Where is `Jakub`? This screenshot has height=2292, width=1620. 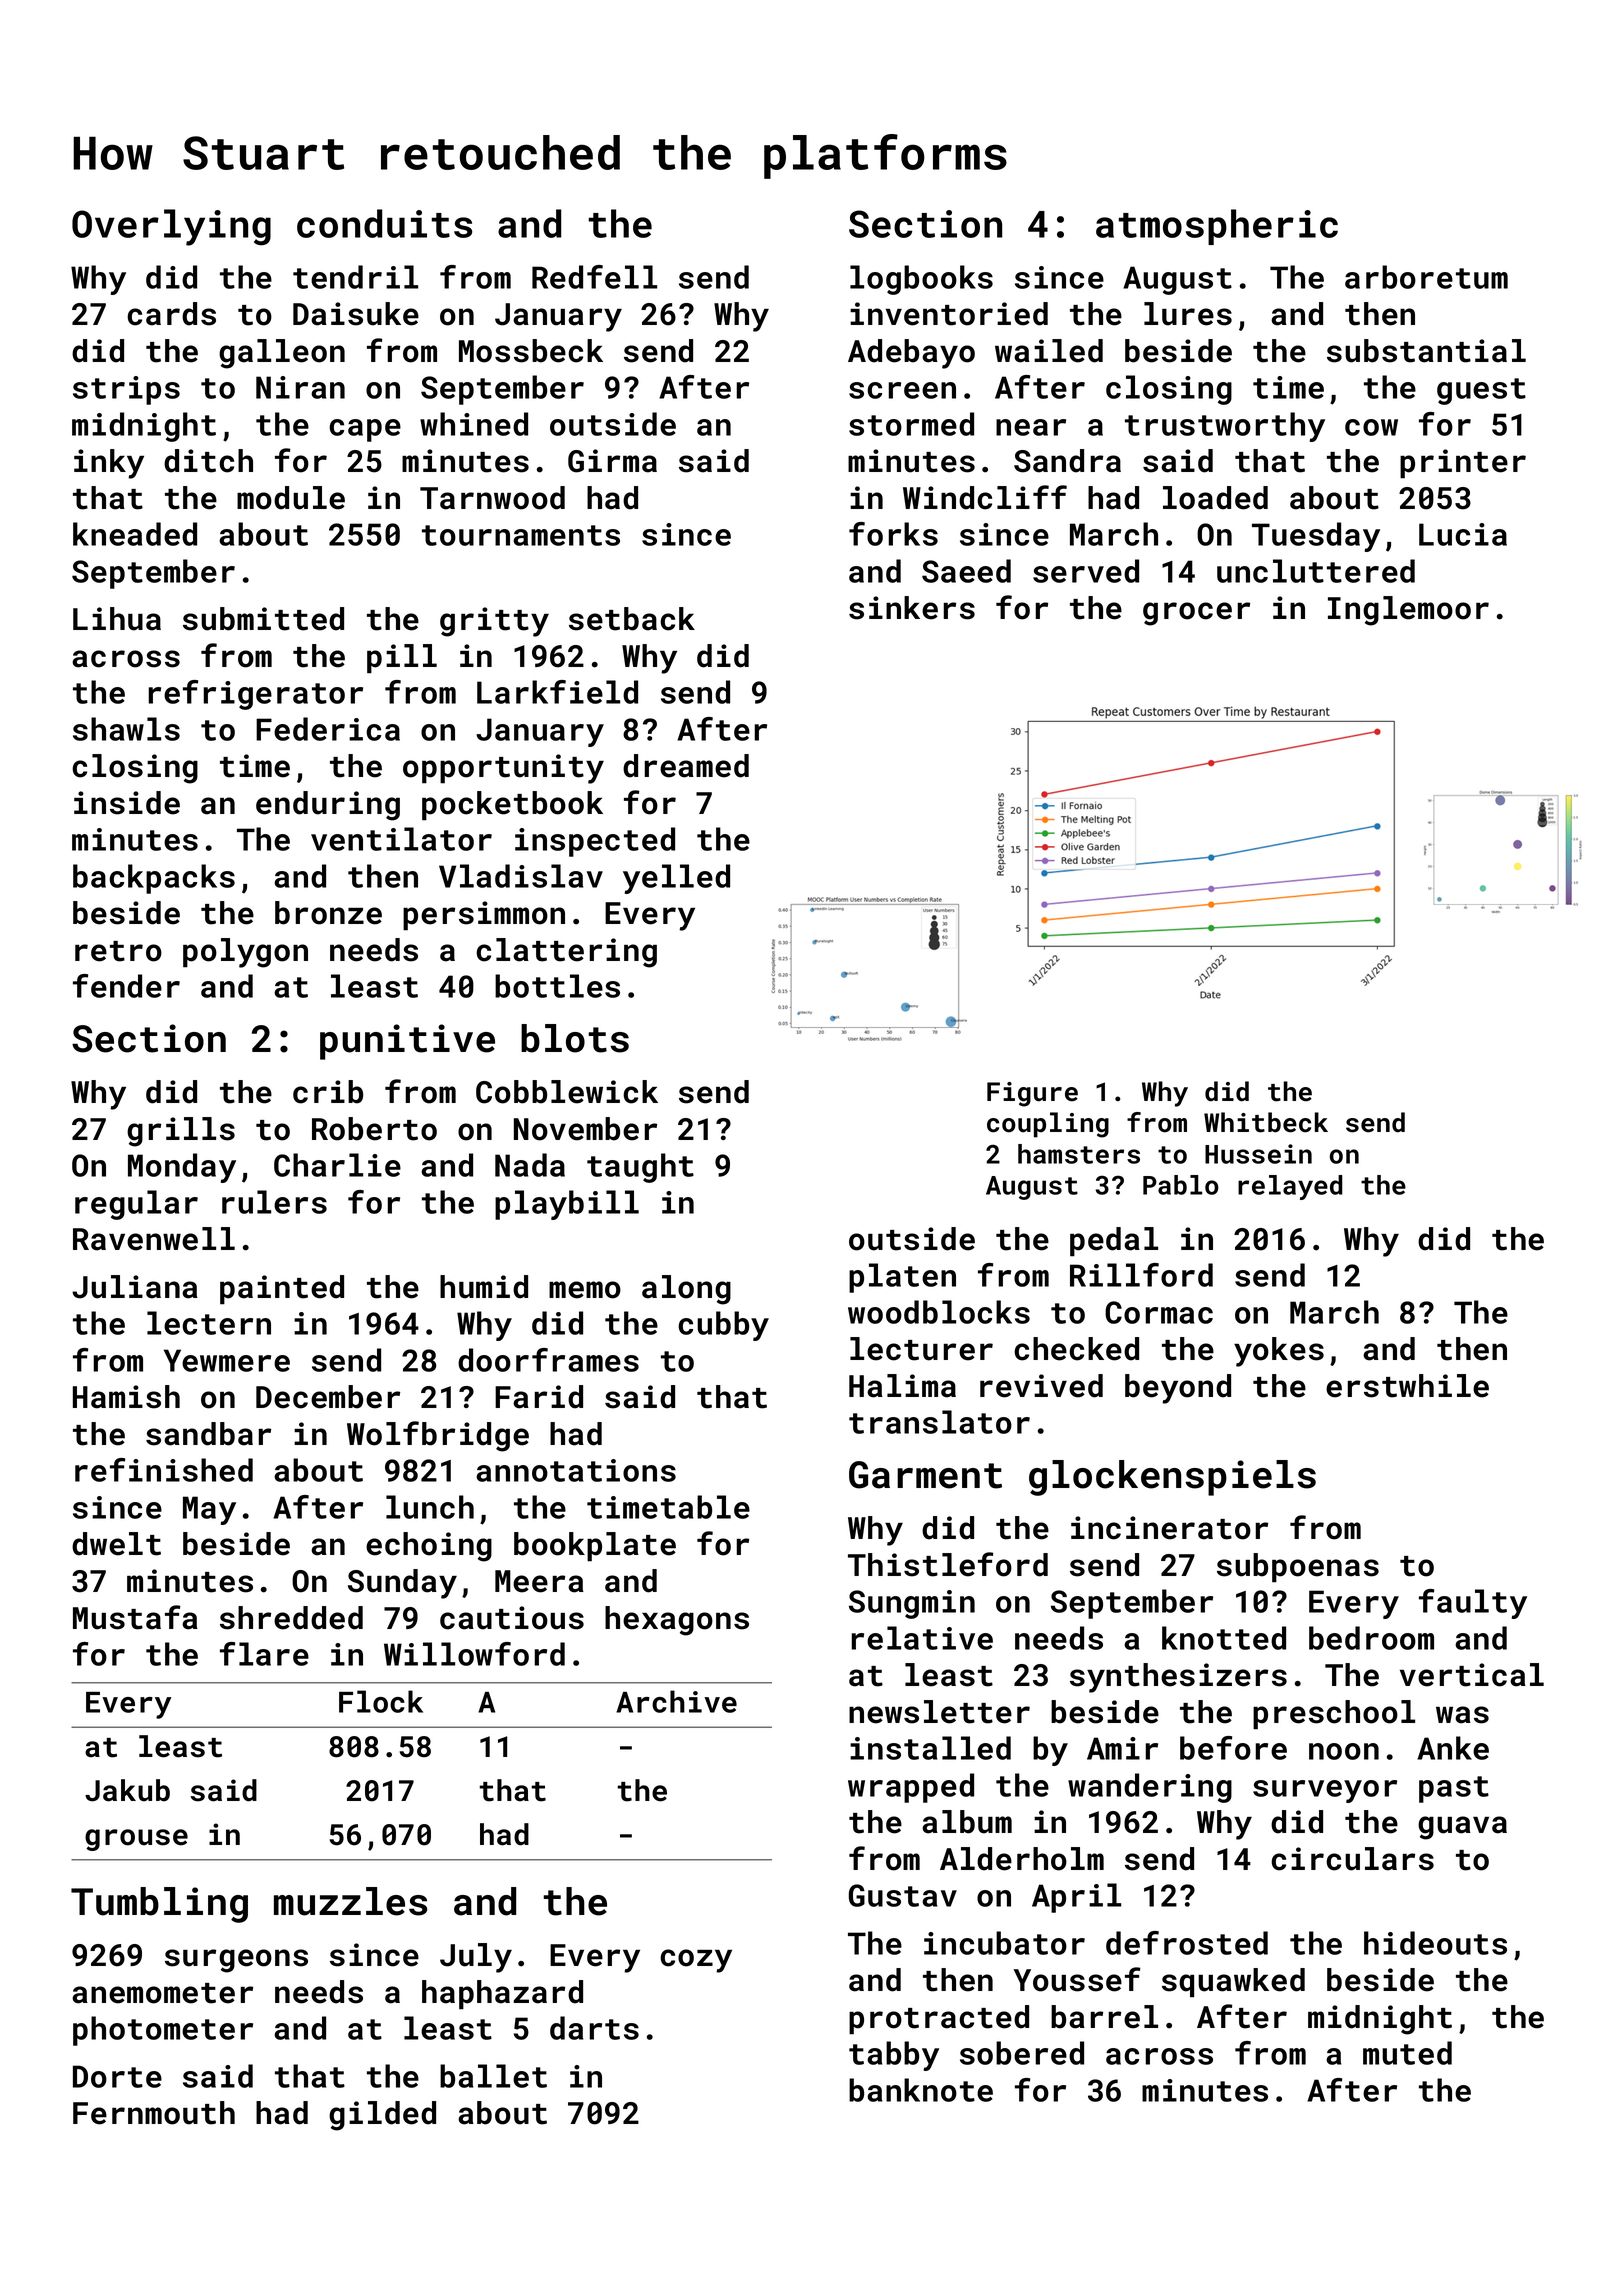 Jakub is located at coordinates (127, 1790).
